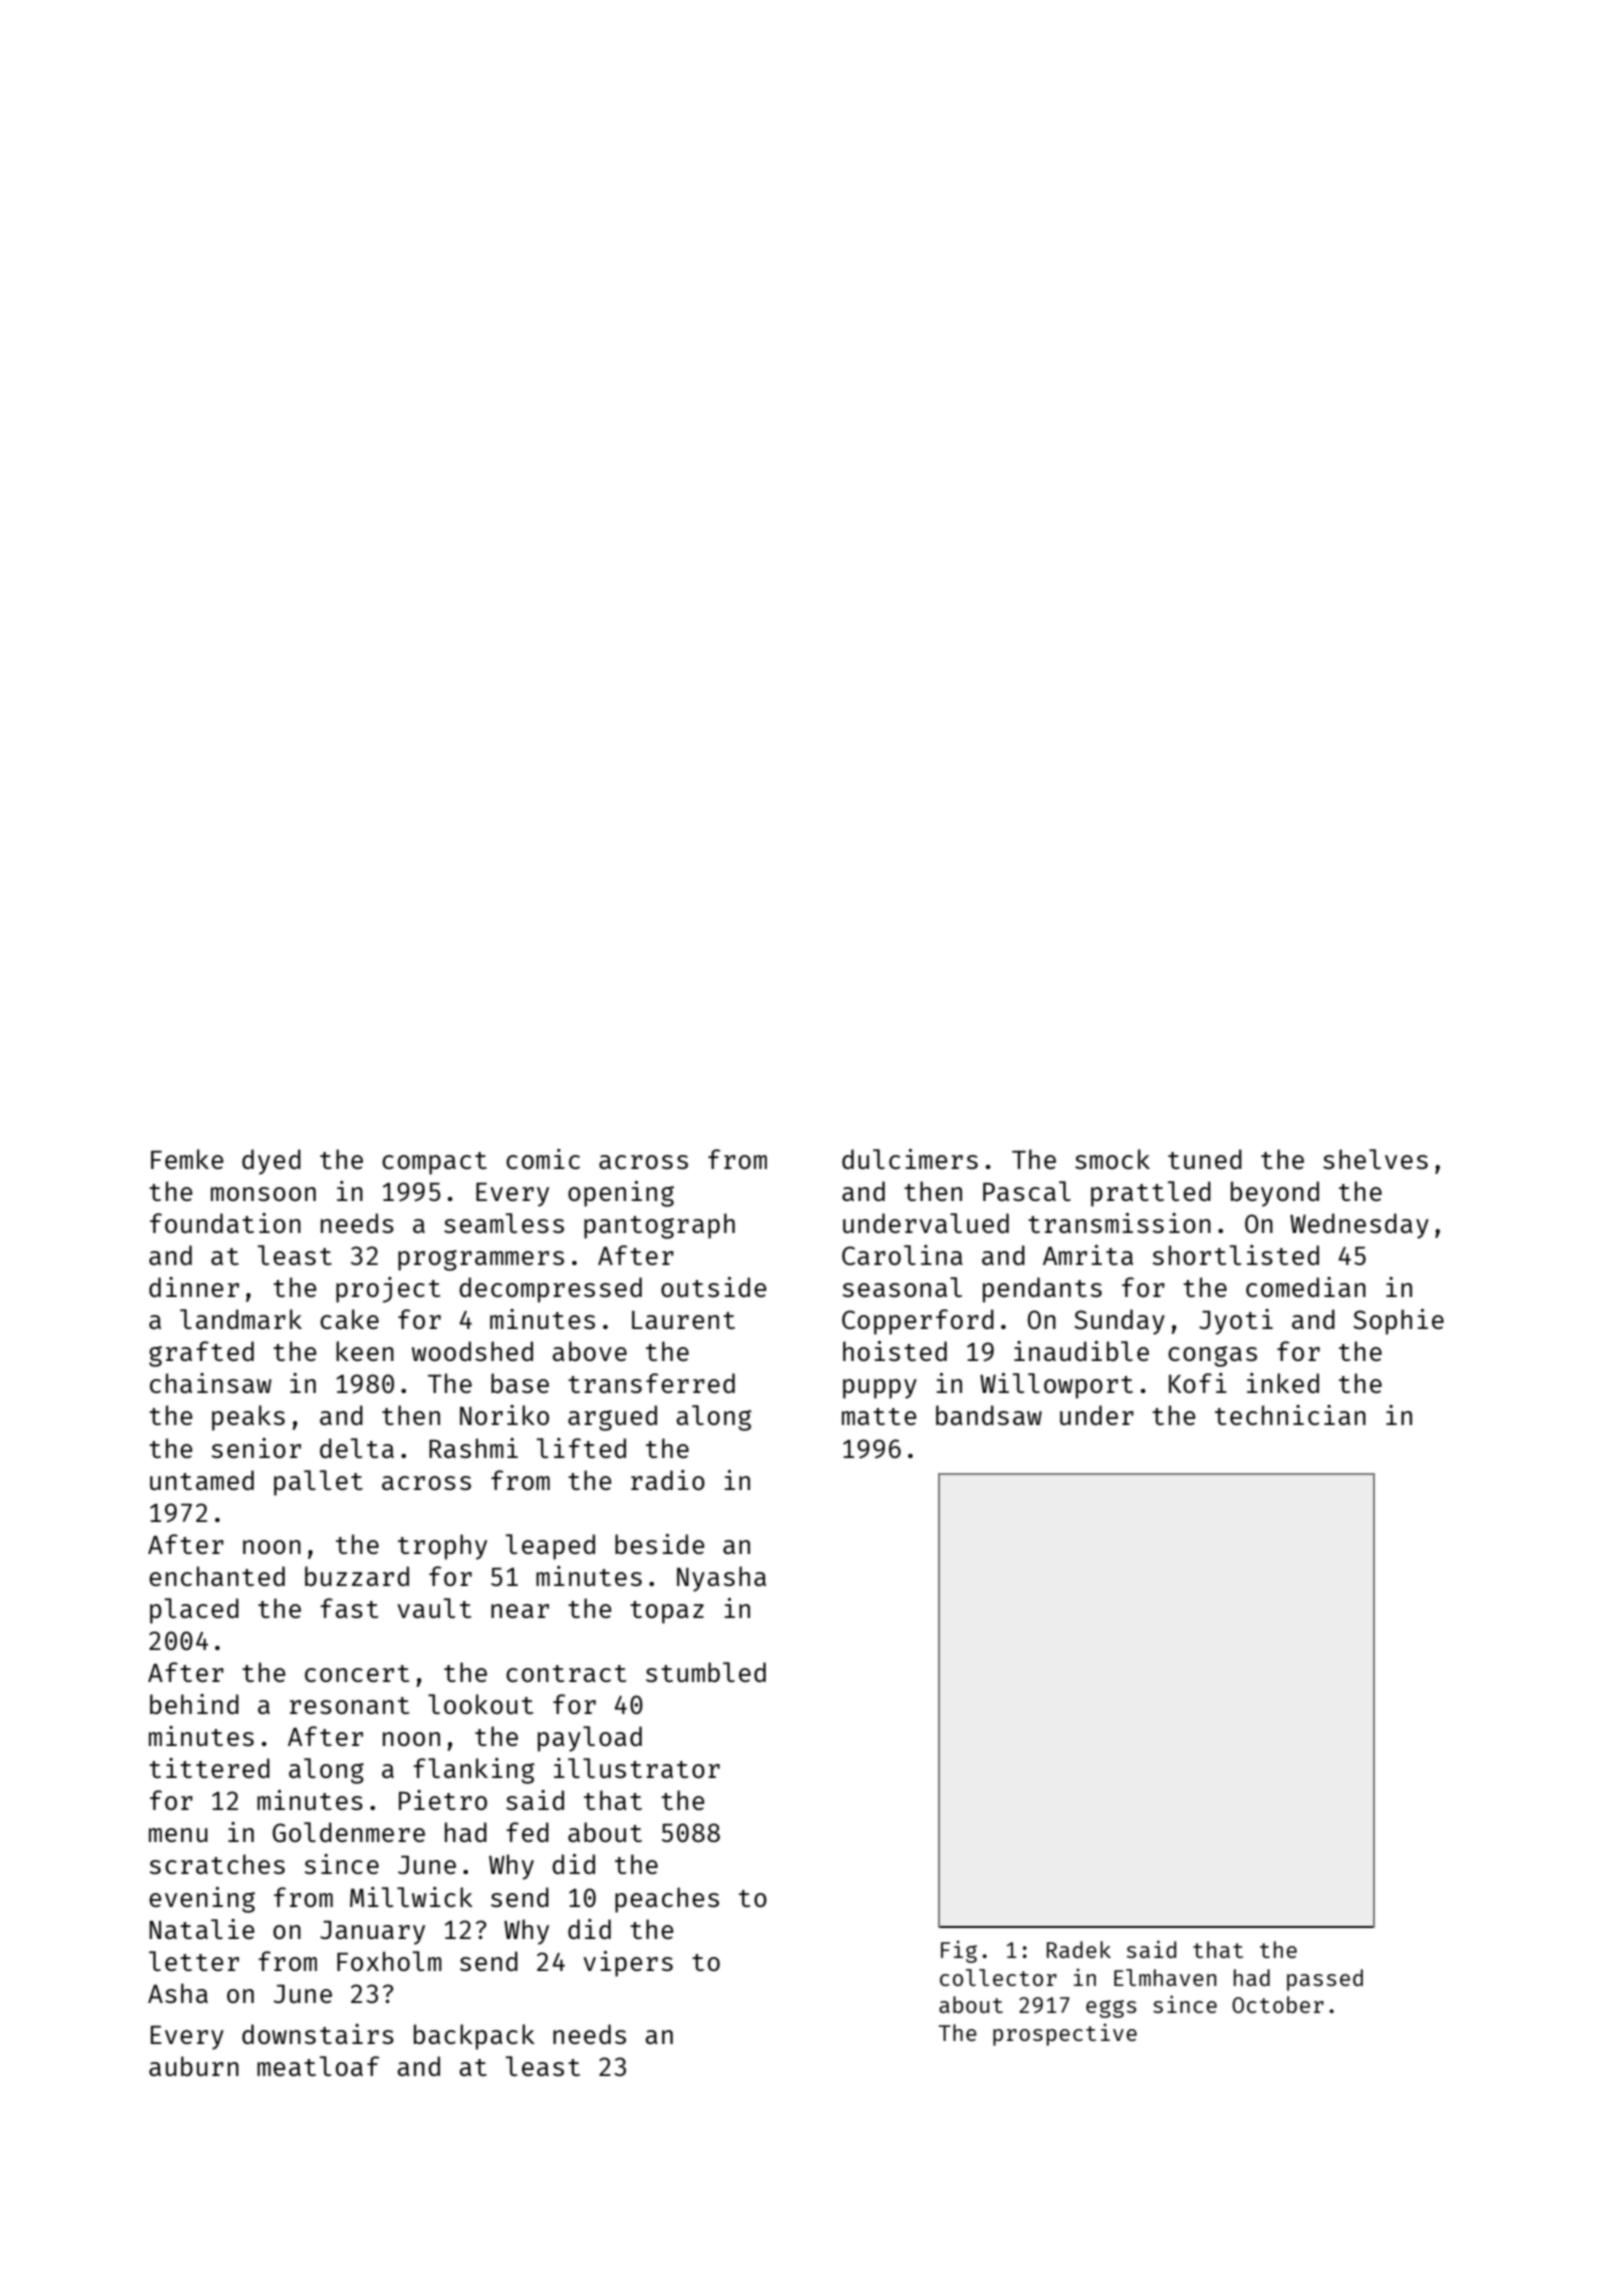 This screenshot has height=2292, width=1620. Describe the element at coordinates (902, 1255) in the screenshot. I see `Carolina` at that location.
